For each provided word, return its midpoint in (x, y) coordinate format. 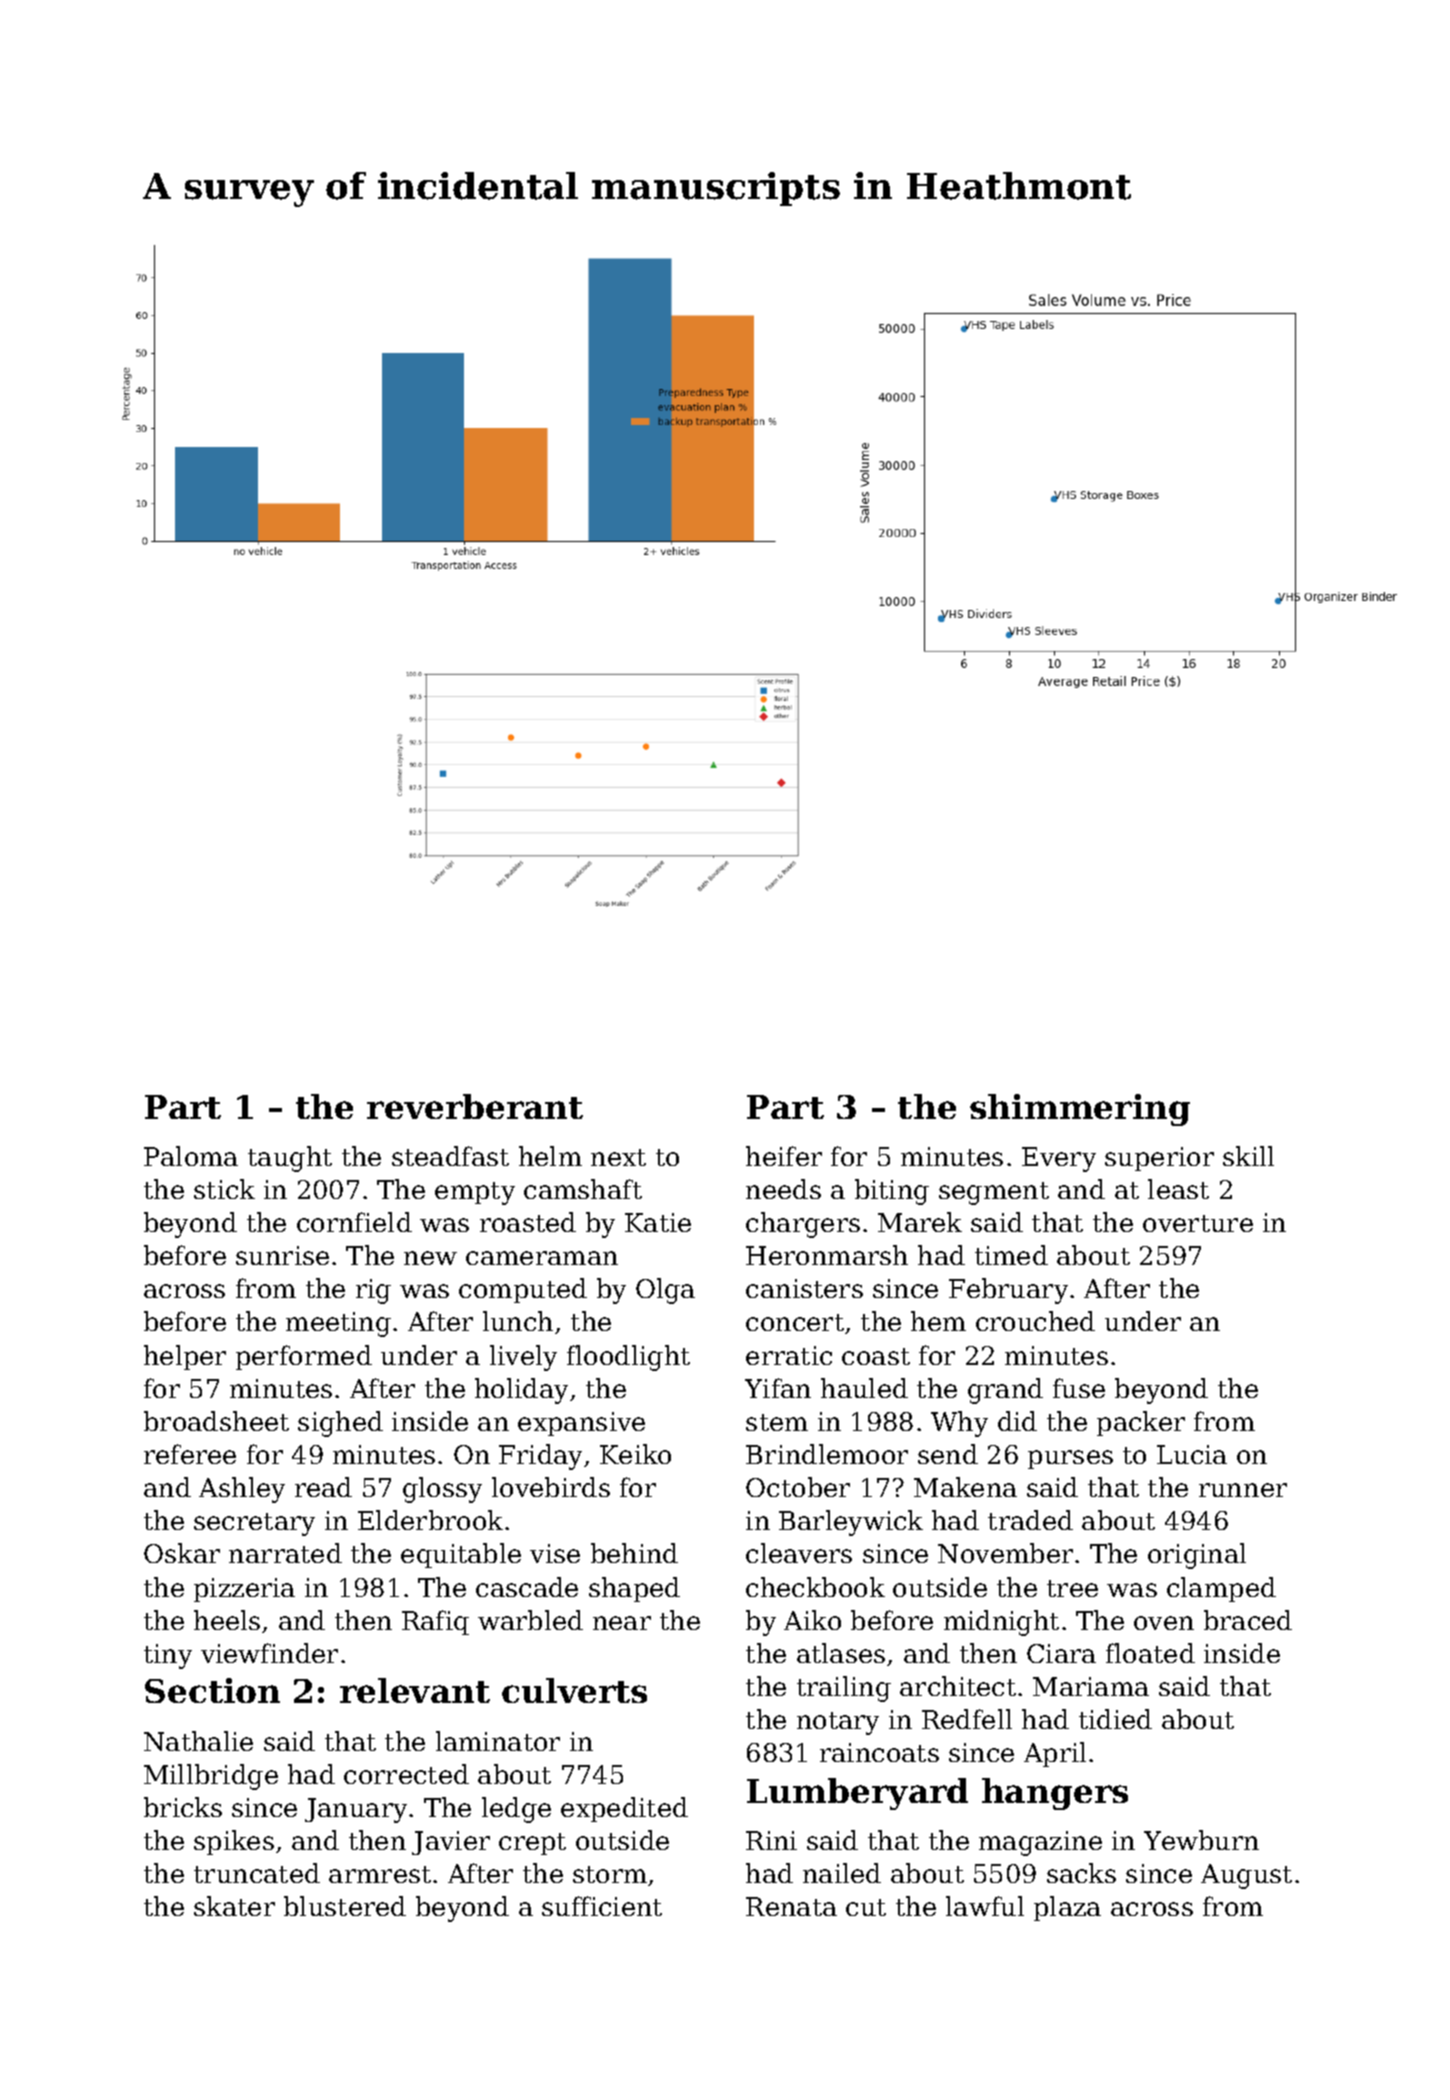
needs (783, 1189)
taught (290, 1159)
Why (959, 1424)
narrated (285, 1553)
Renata (791, 1906)
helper (185, 1357)
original (1197, 1556)
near (622, 1623)
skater (234, 1906)
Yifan (778, 1388)
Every (1059, 1159)
